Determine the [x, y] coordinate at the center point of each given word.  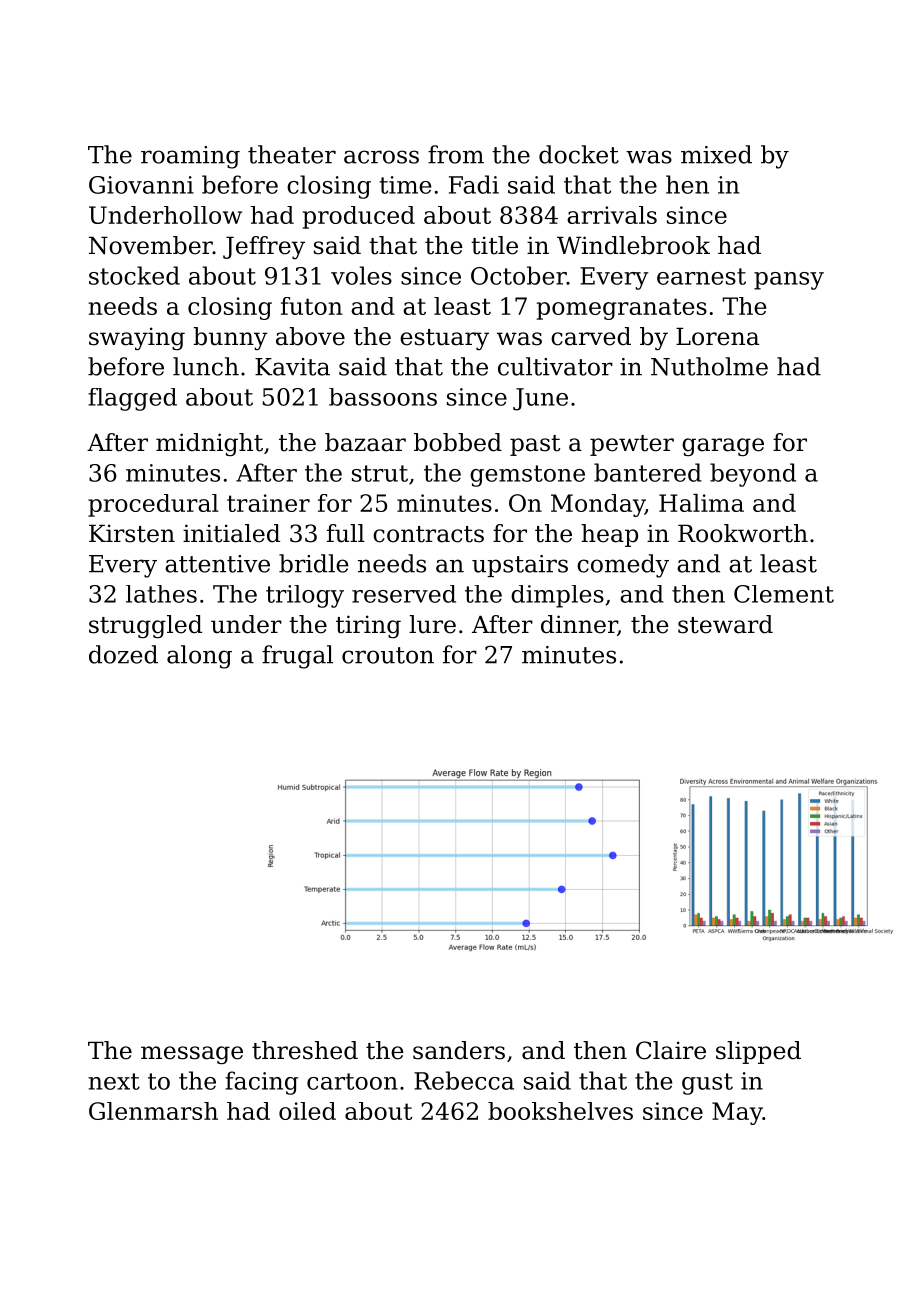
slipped [758, 1052]
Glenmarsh [153, 1111]
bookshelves [560, 1111]
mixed [716, 154]
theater [292, 154]
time [405, 185]
